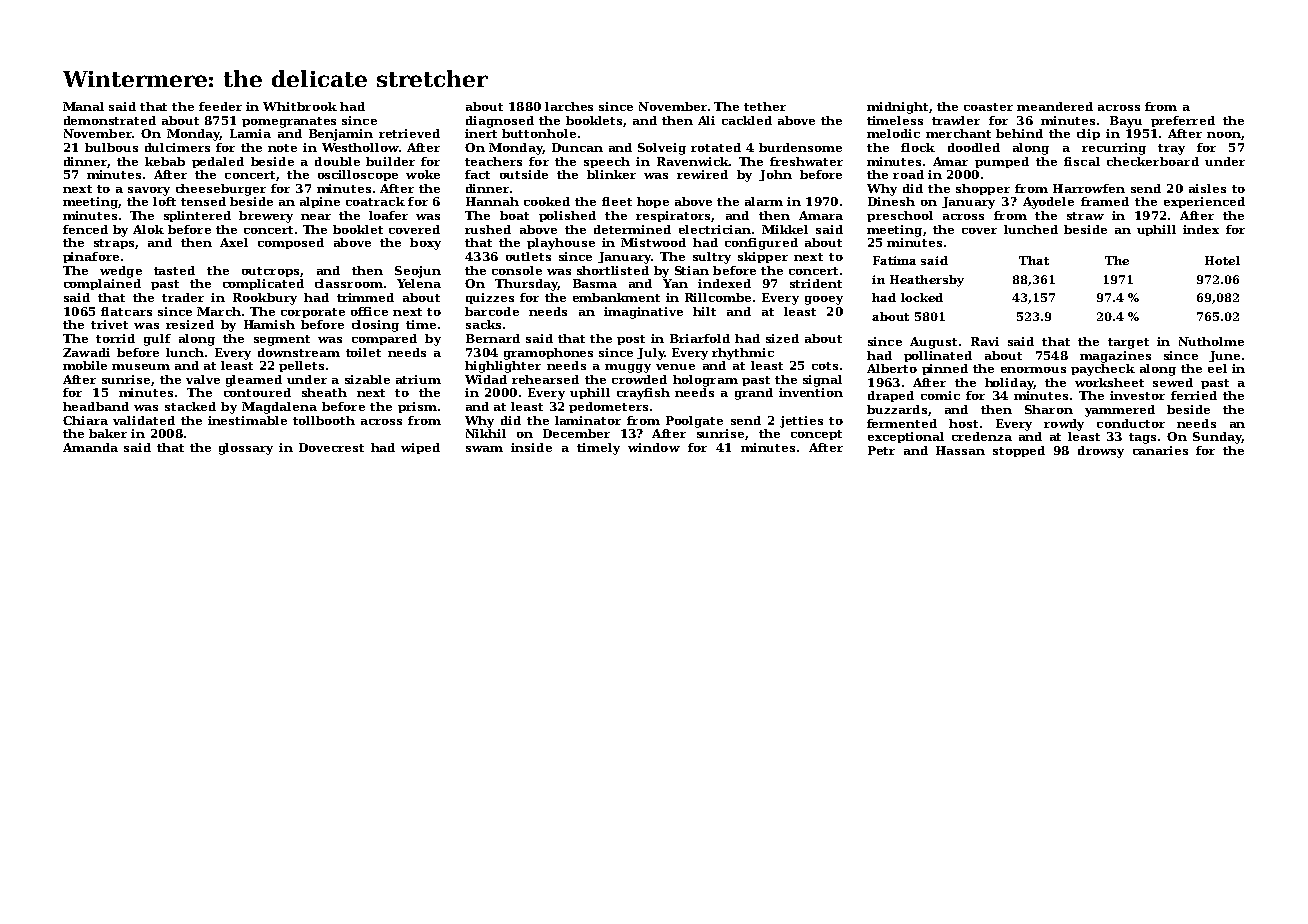  I want to click on Fatima, so click(894, 260).
